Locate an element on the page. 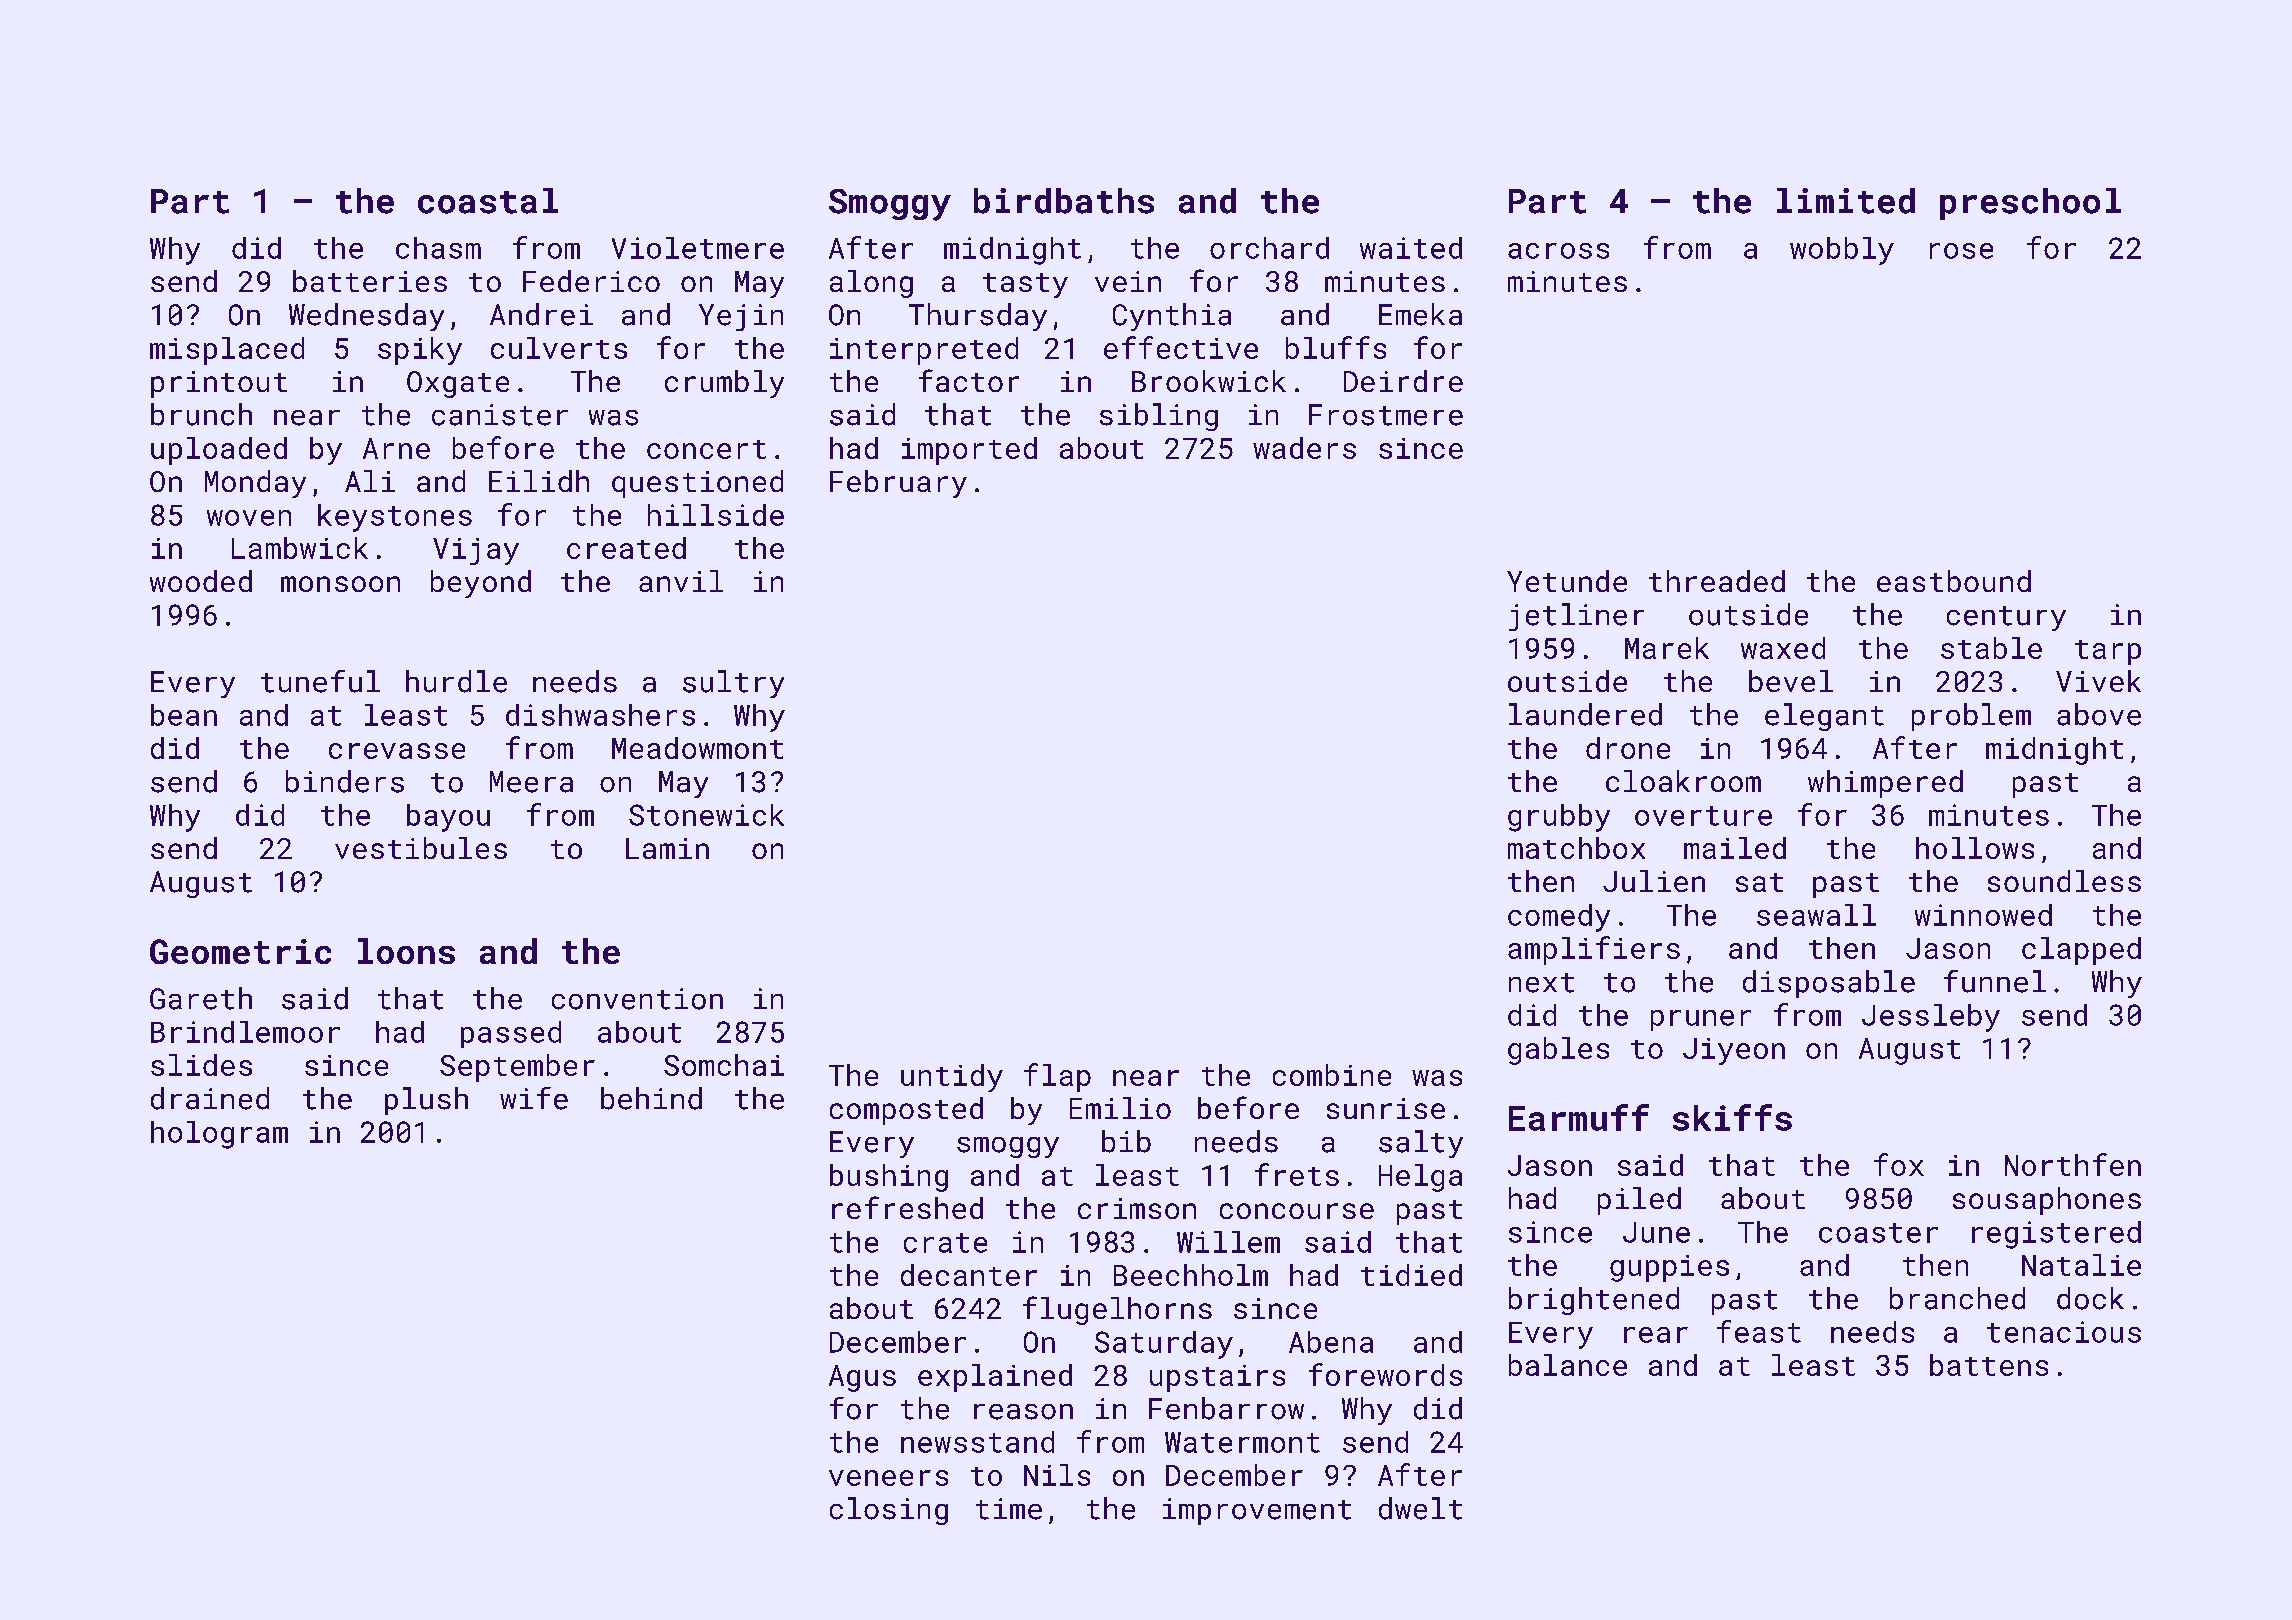  factor is located at coordinates (969, 380).
